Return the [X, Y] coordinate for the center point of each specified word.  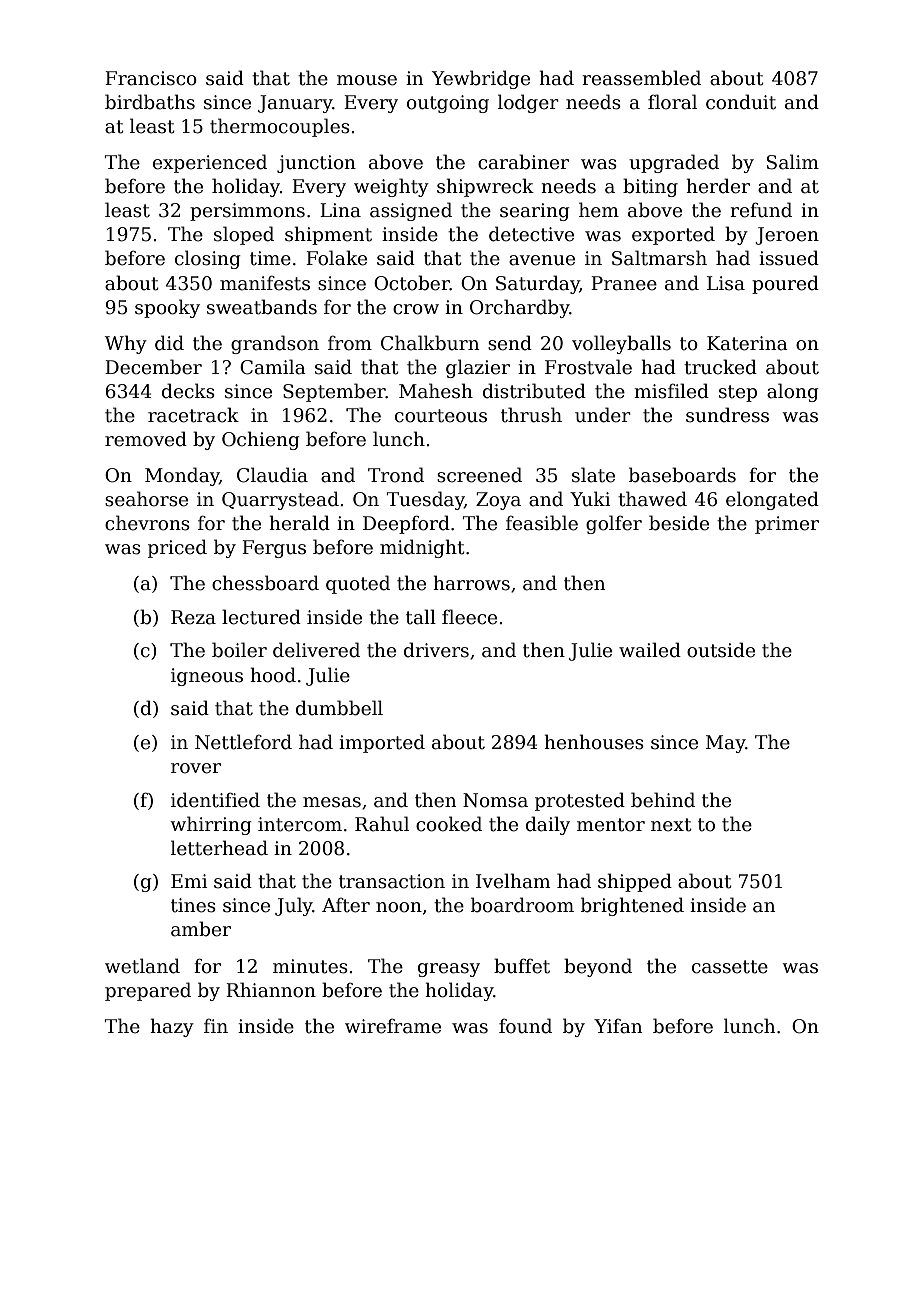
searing [535, 212]
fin [216, 1025]
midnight [422, 548]
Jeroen [787, 236]
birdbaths [150, 102]
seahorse [146, 499]
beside [679, 523]
